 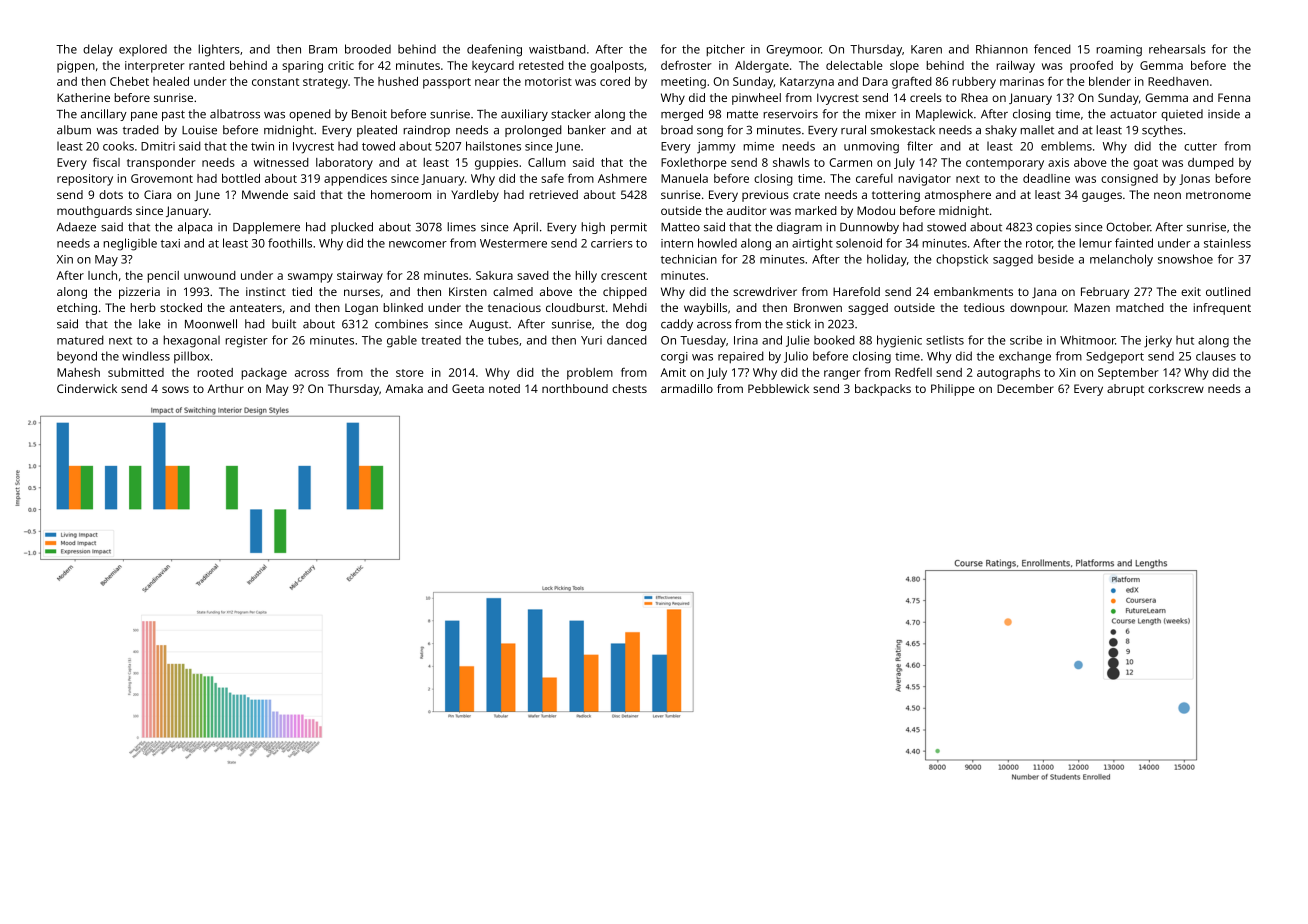 I want to click on clauses, so click(x=1216, y=356).
